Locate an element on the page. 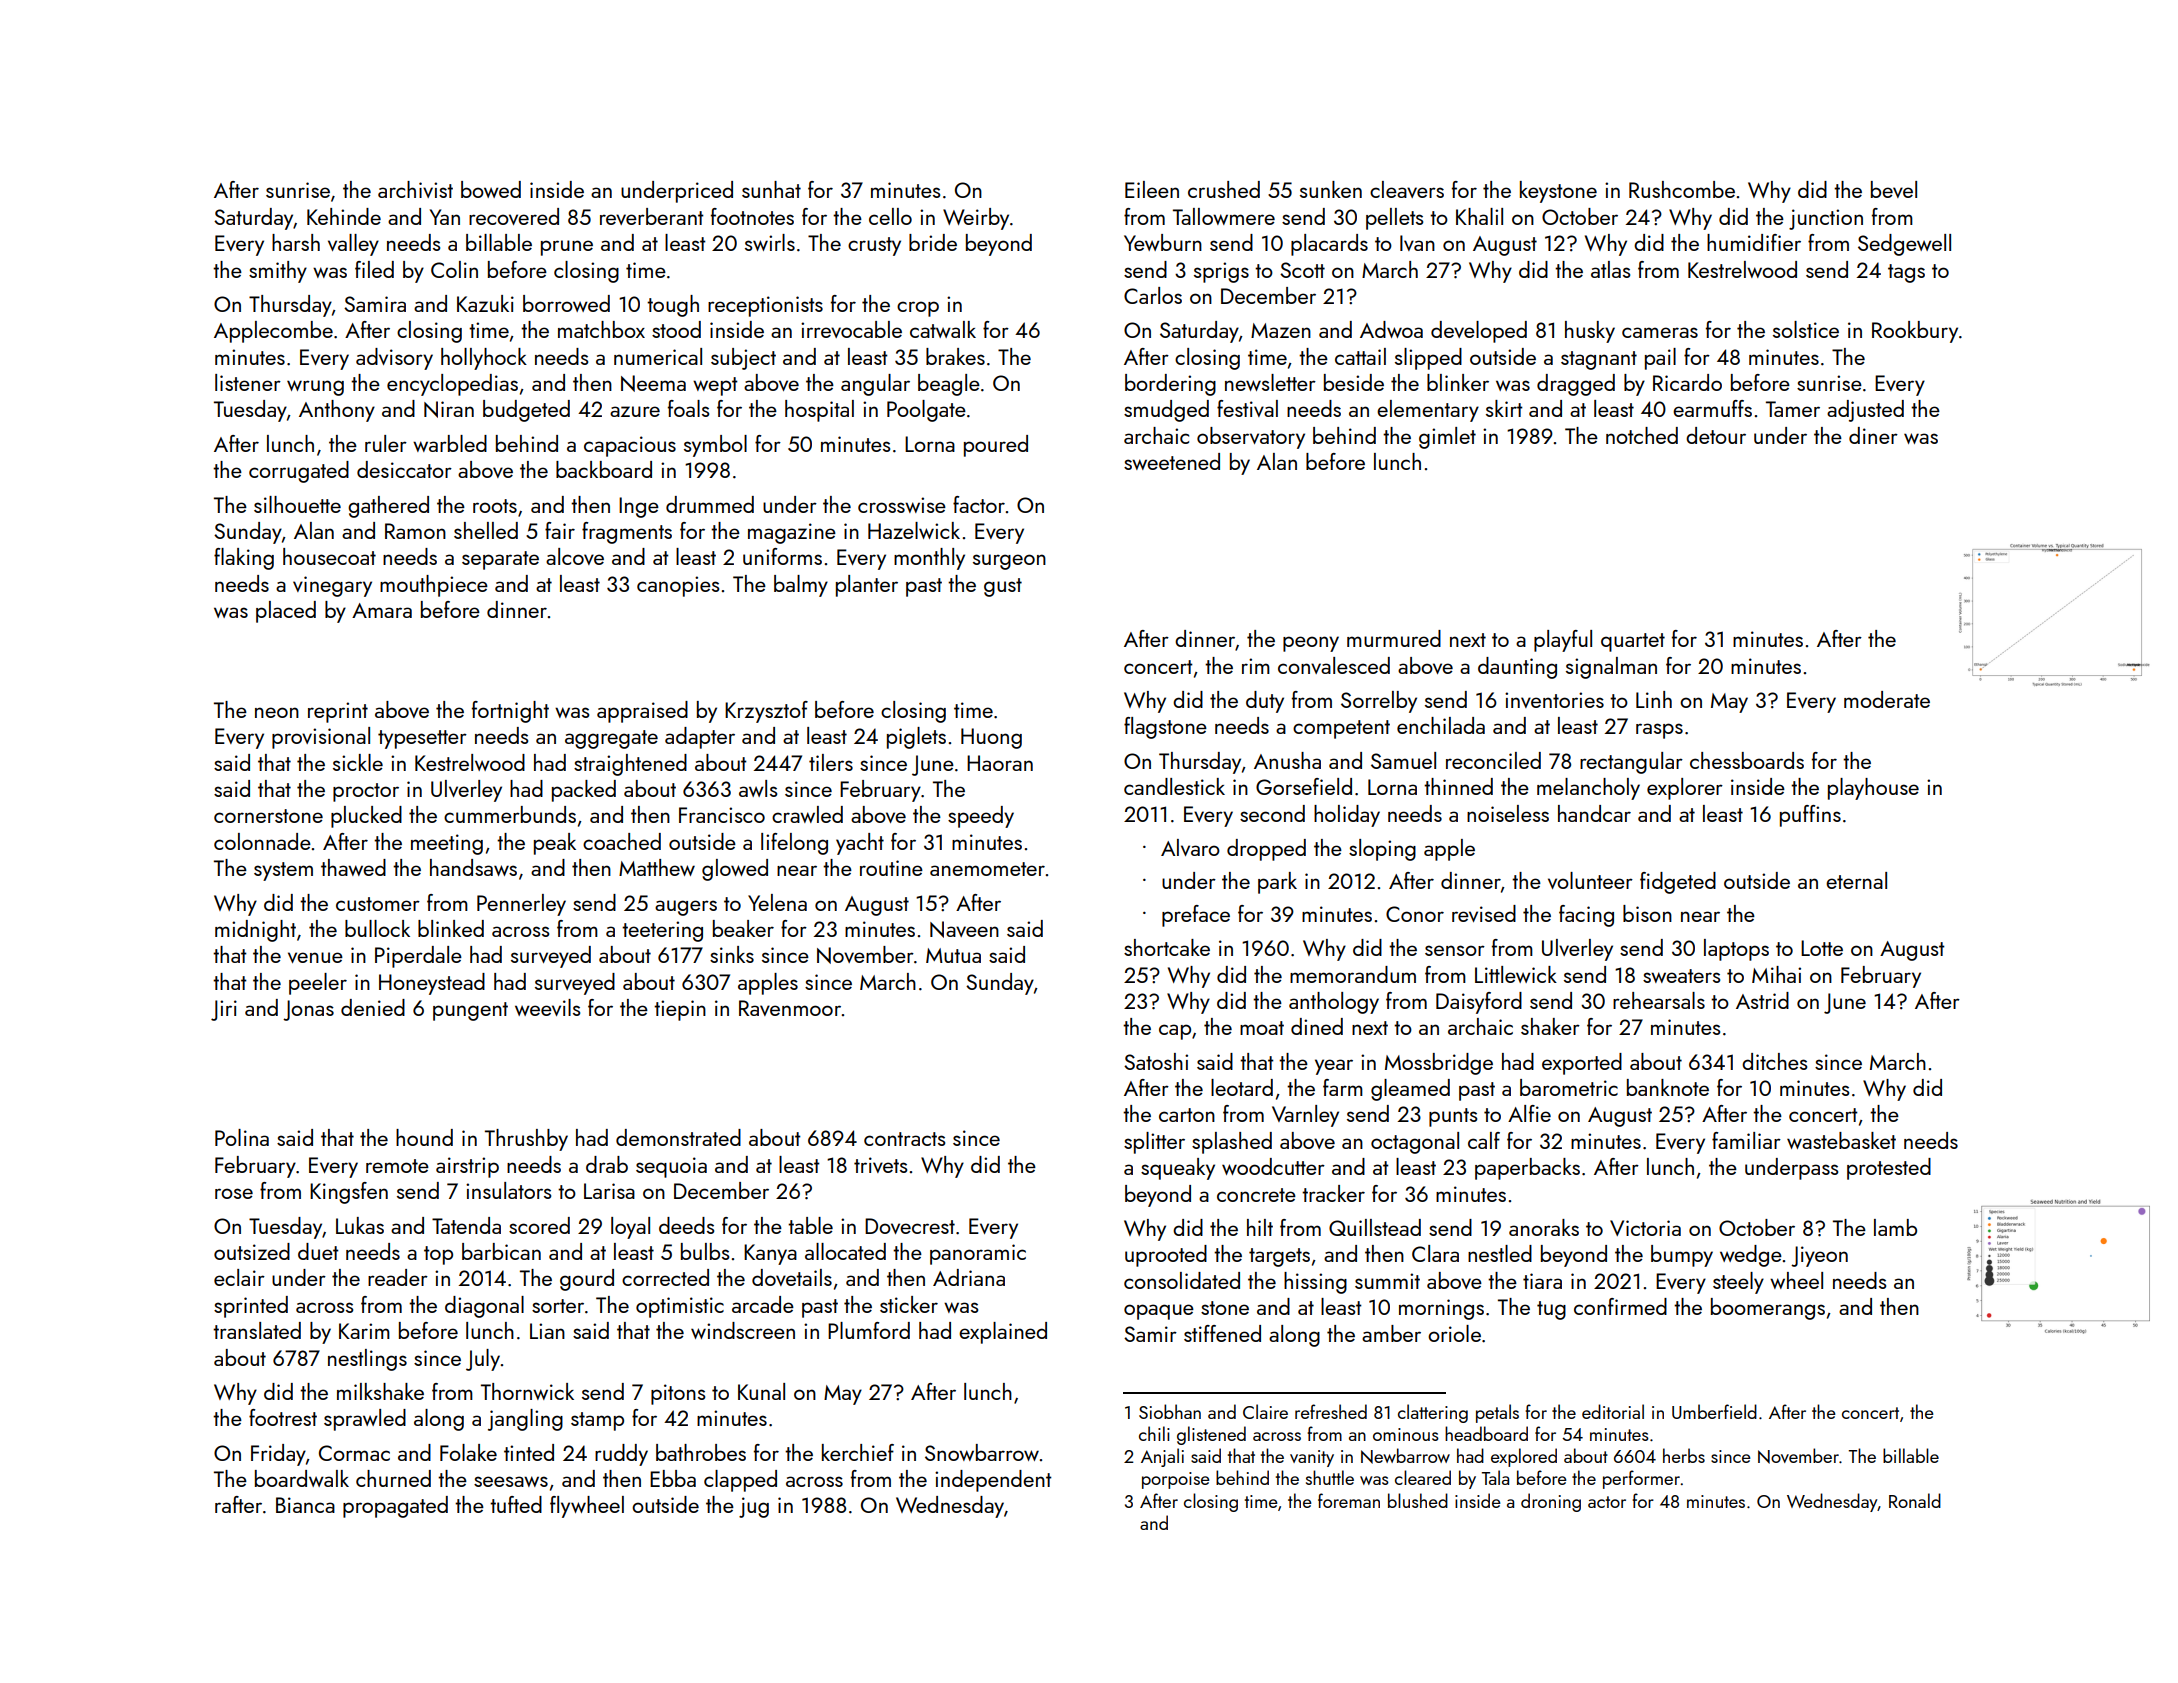  Carlos is located at coordinates (1153, 295).
